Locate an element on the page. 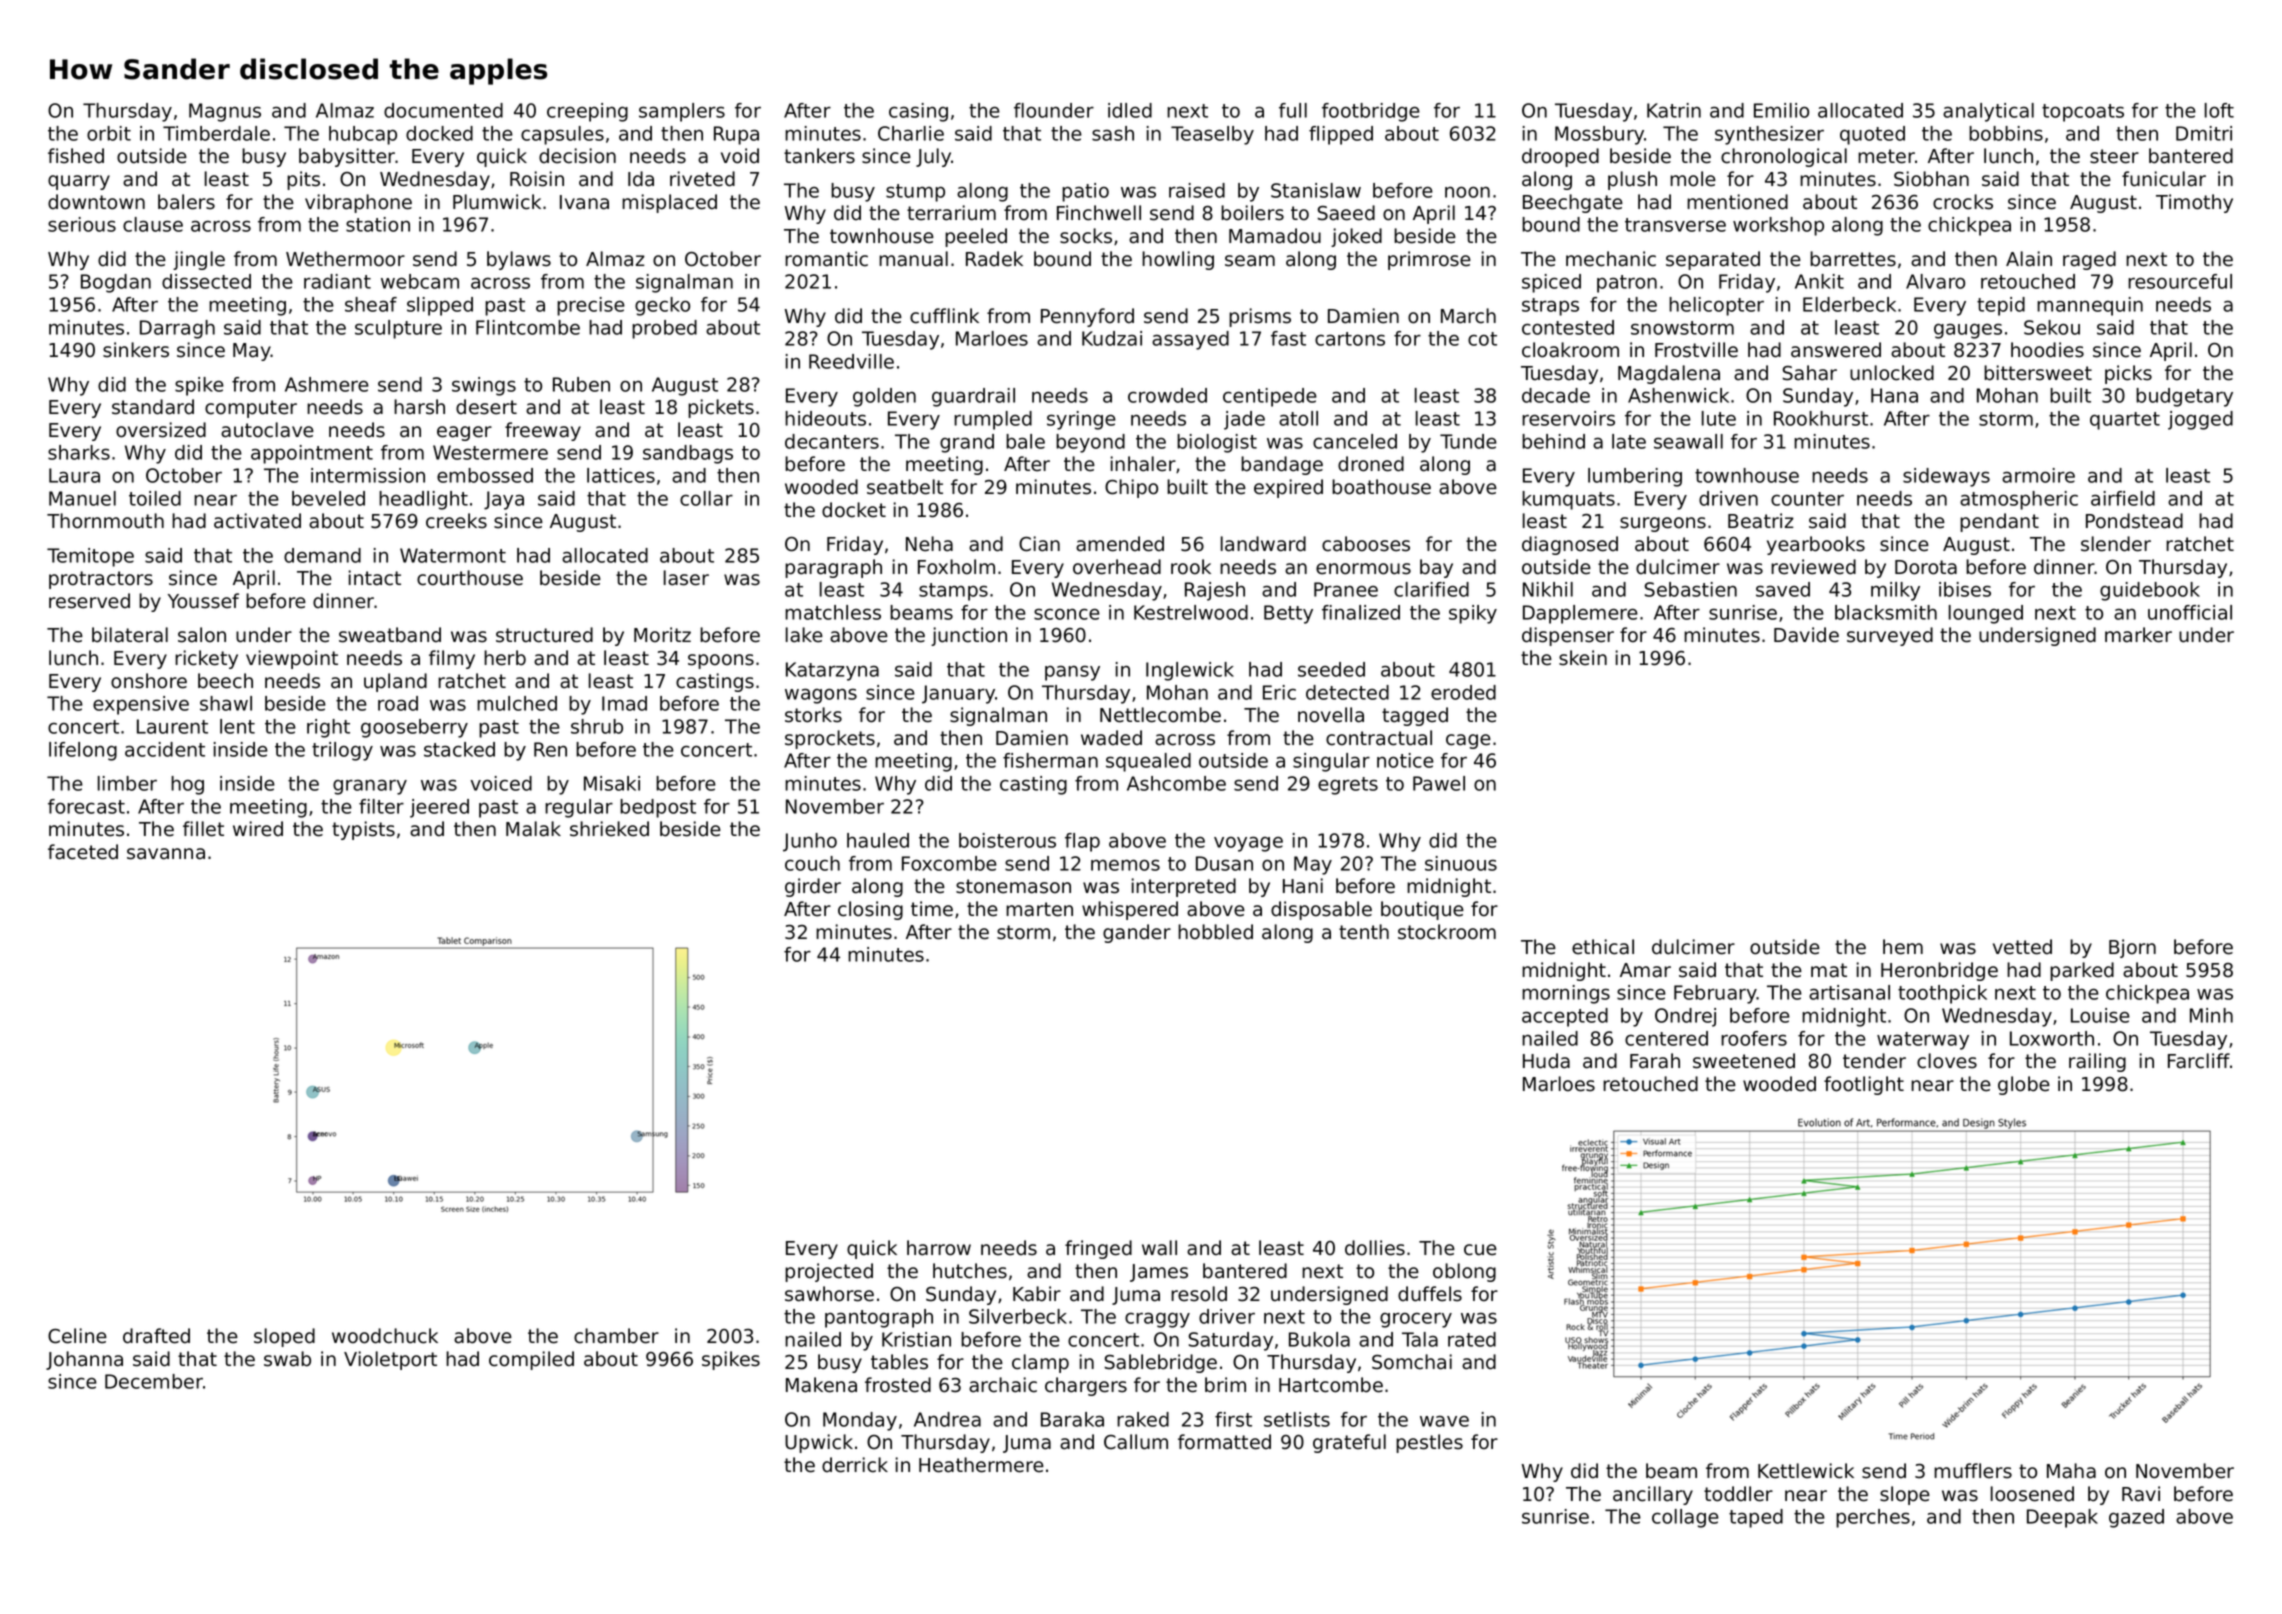 This page has height=1614, width=2282. flipped is located at coordinates (1341, 135).
